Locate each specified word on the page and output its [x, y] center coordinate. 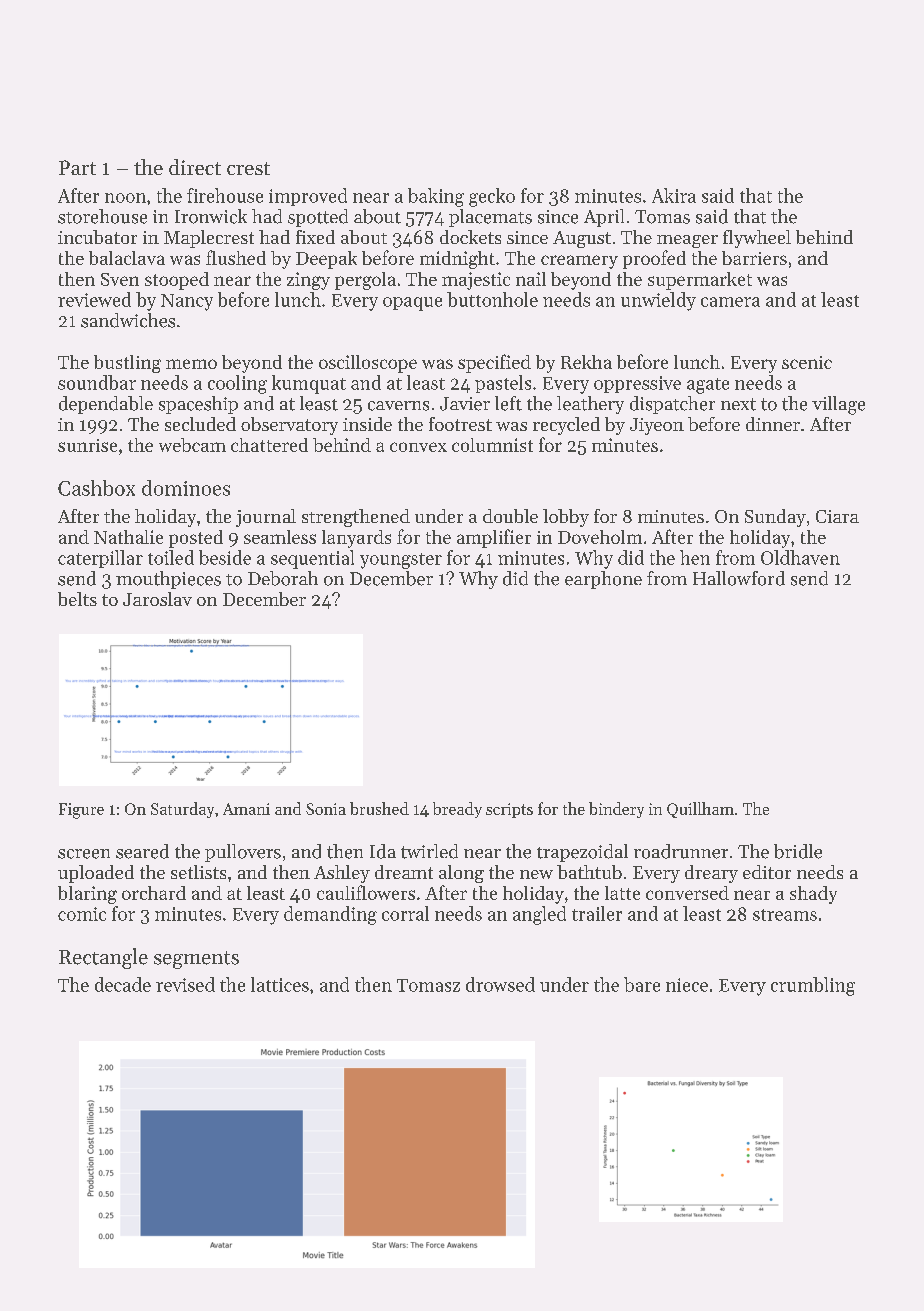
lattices [280, 984]
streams [785, 915]
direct [195, 167]
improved [308, 197]
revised [185, 984]
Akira [674, 195]
